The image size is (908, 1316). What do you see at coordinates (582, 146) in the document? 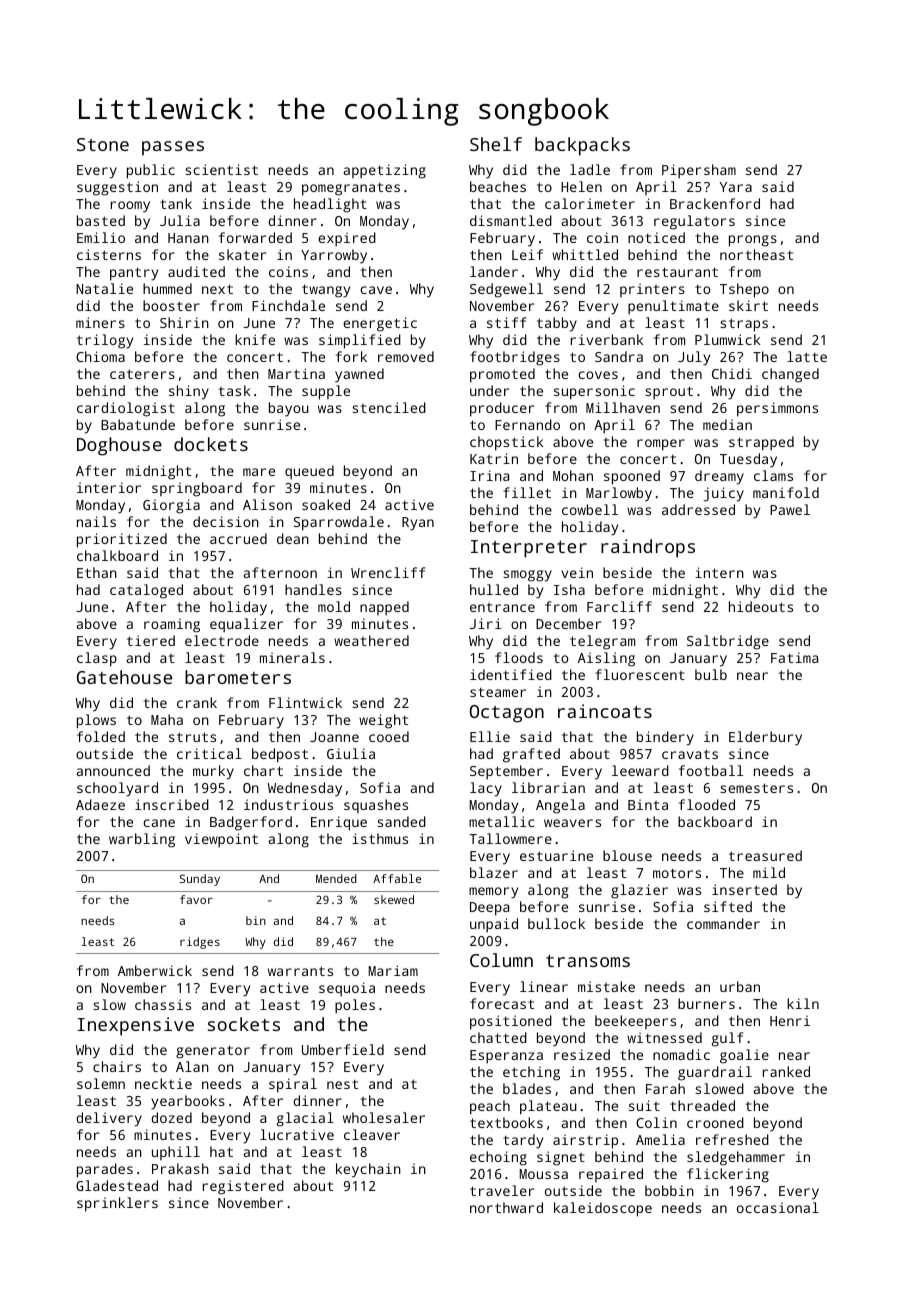
I see `backpacks` at bounding box center [582, 146].
